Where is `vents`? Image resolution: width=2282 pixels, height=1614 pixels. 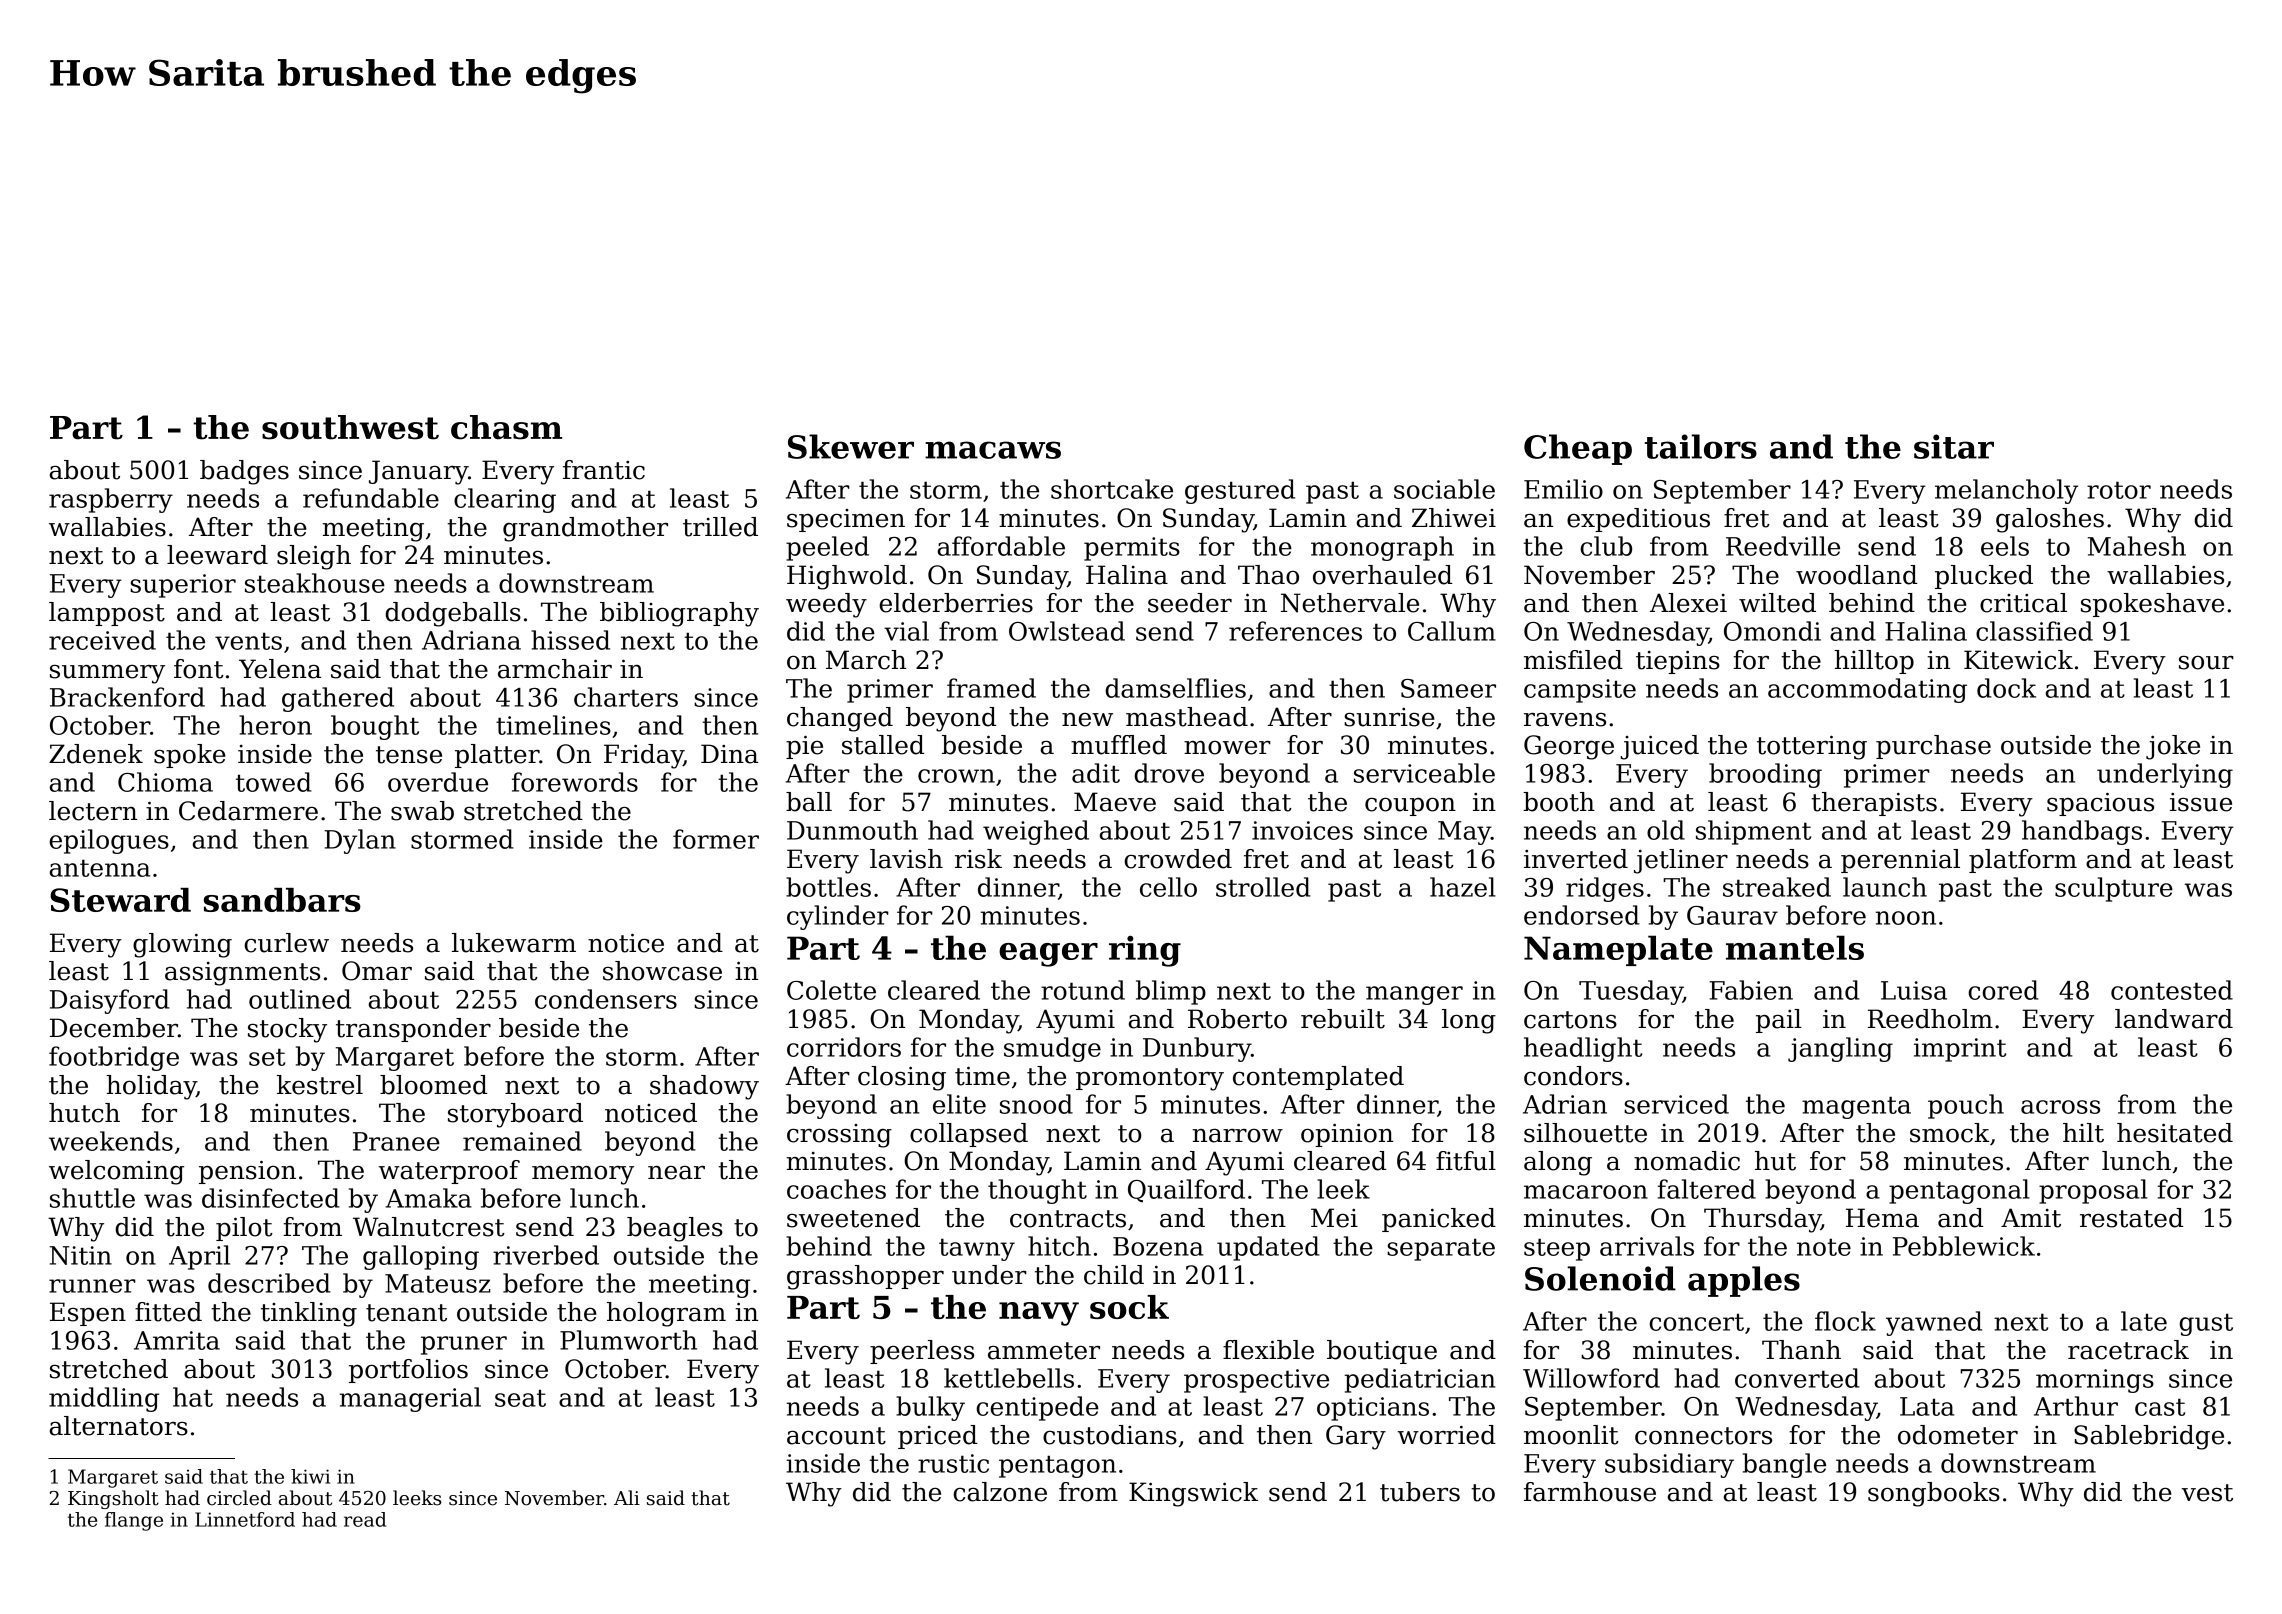
vents is located at coordinates (248, 641).
